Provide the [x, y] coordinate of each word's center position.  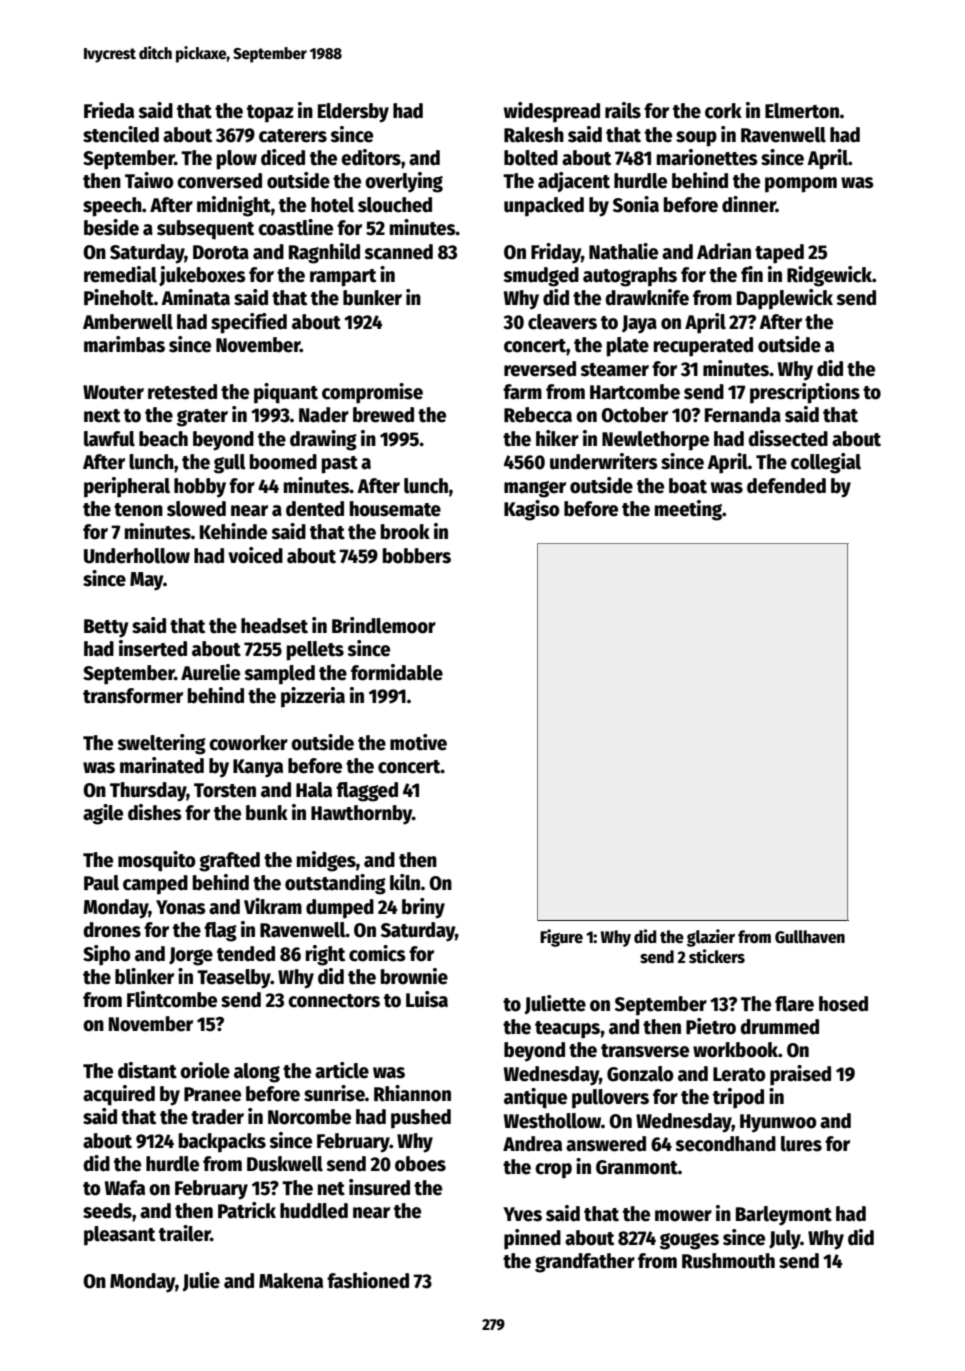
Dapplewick [785, 299]
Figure [561, 938]
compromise [372, 393]
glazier [711, 938]
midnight [234, 206]
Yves [522, 1214]
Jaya [639, 324]
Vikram [273, 906]
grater [202, 418]
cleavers [562, 322]
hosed [843, 1004]
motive [418, 742]
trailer [185, 1233]
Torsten [225, 790]
